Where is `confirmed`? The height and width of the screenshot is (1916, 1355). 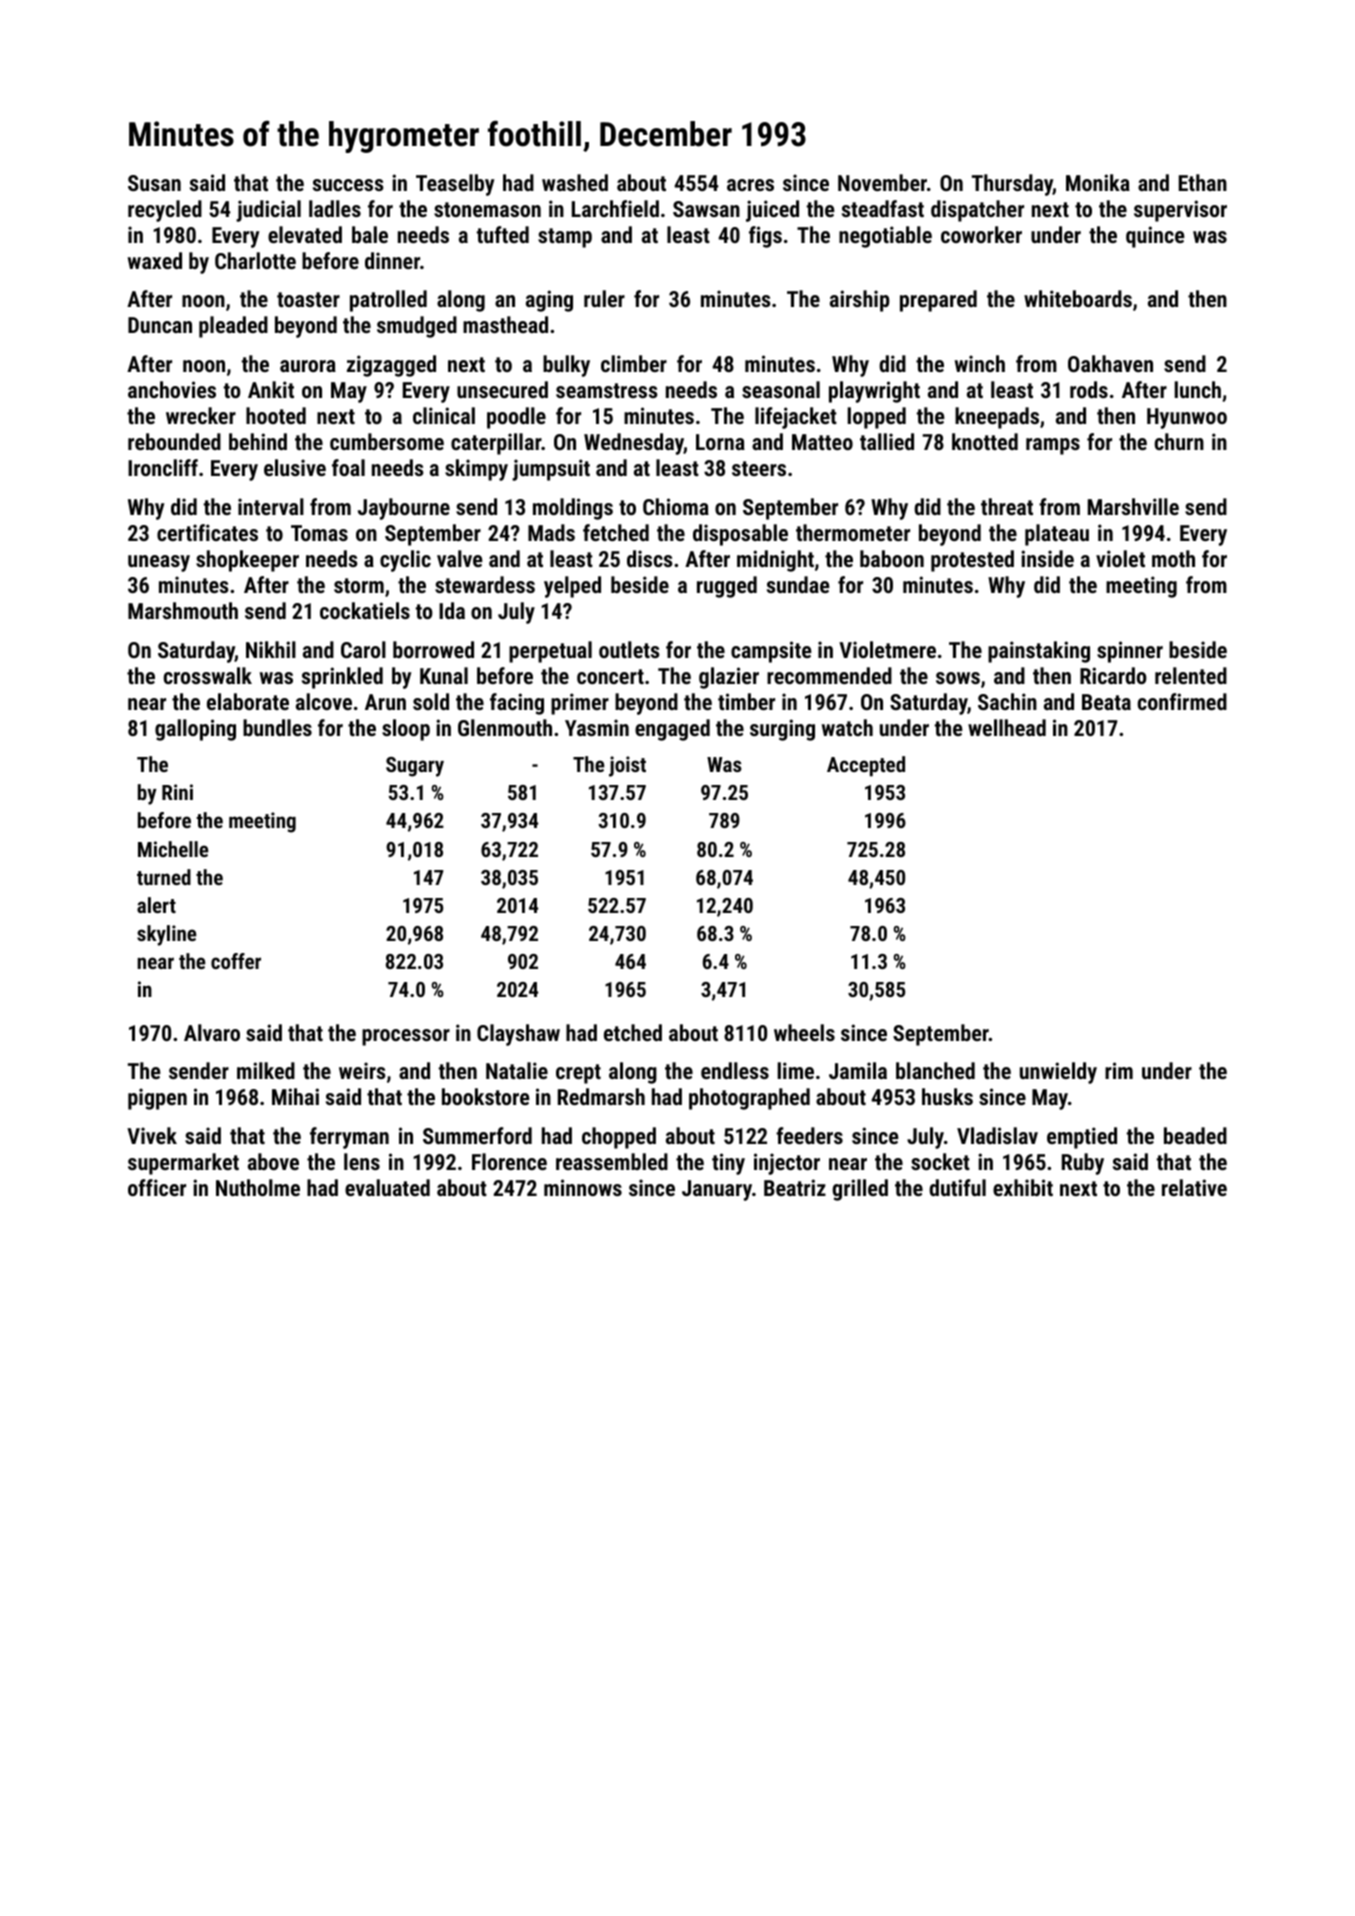 confirmed is located at coordinates (1182, 701).
